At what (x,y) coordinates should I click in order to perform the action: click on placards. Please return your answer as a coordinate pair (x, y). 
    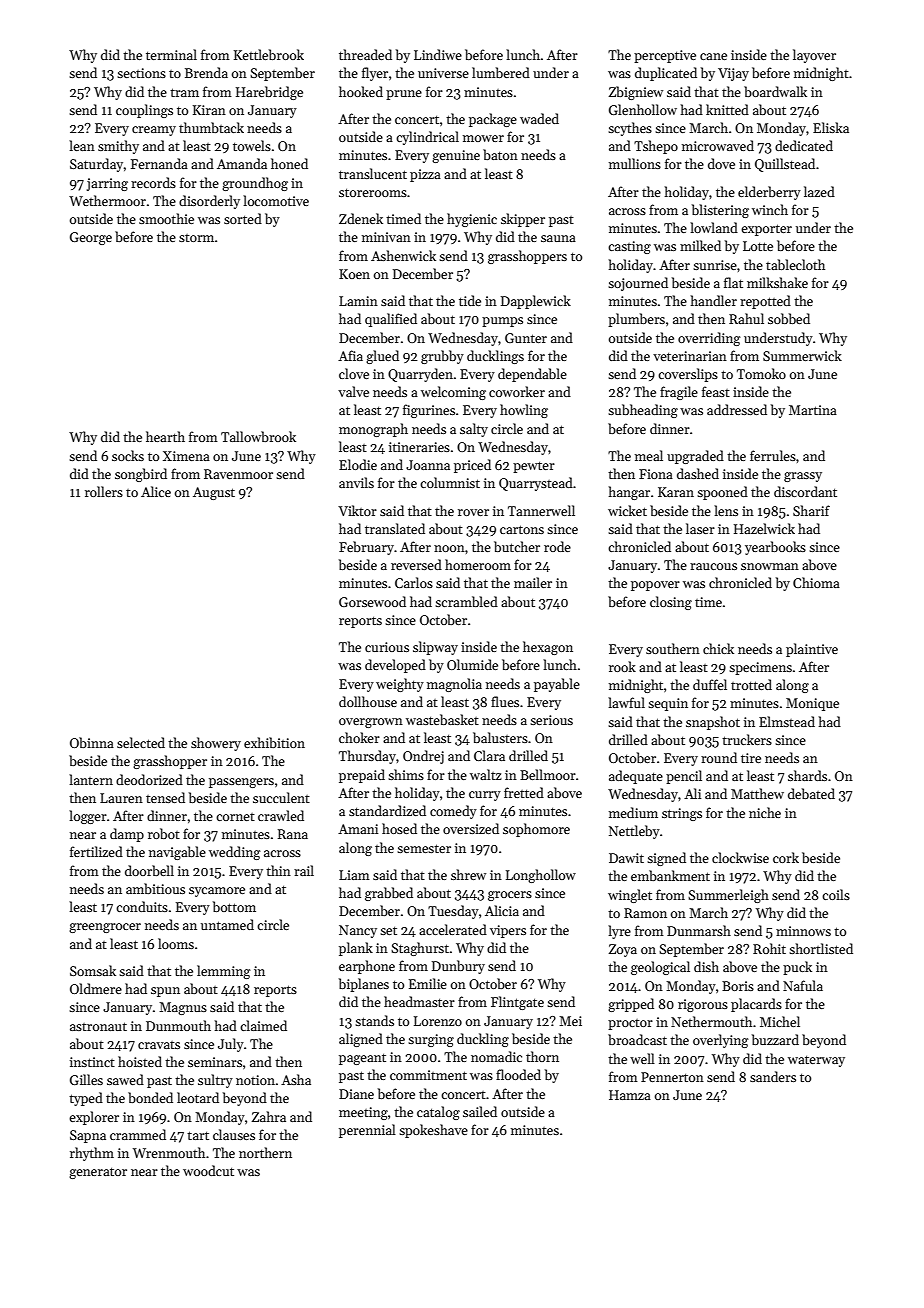
    Looking at the image, I should click on (756, 1005).
